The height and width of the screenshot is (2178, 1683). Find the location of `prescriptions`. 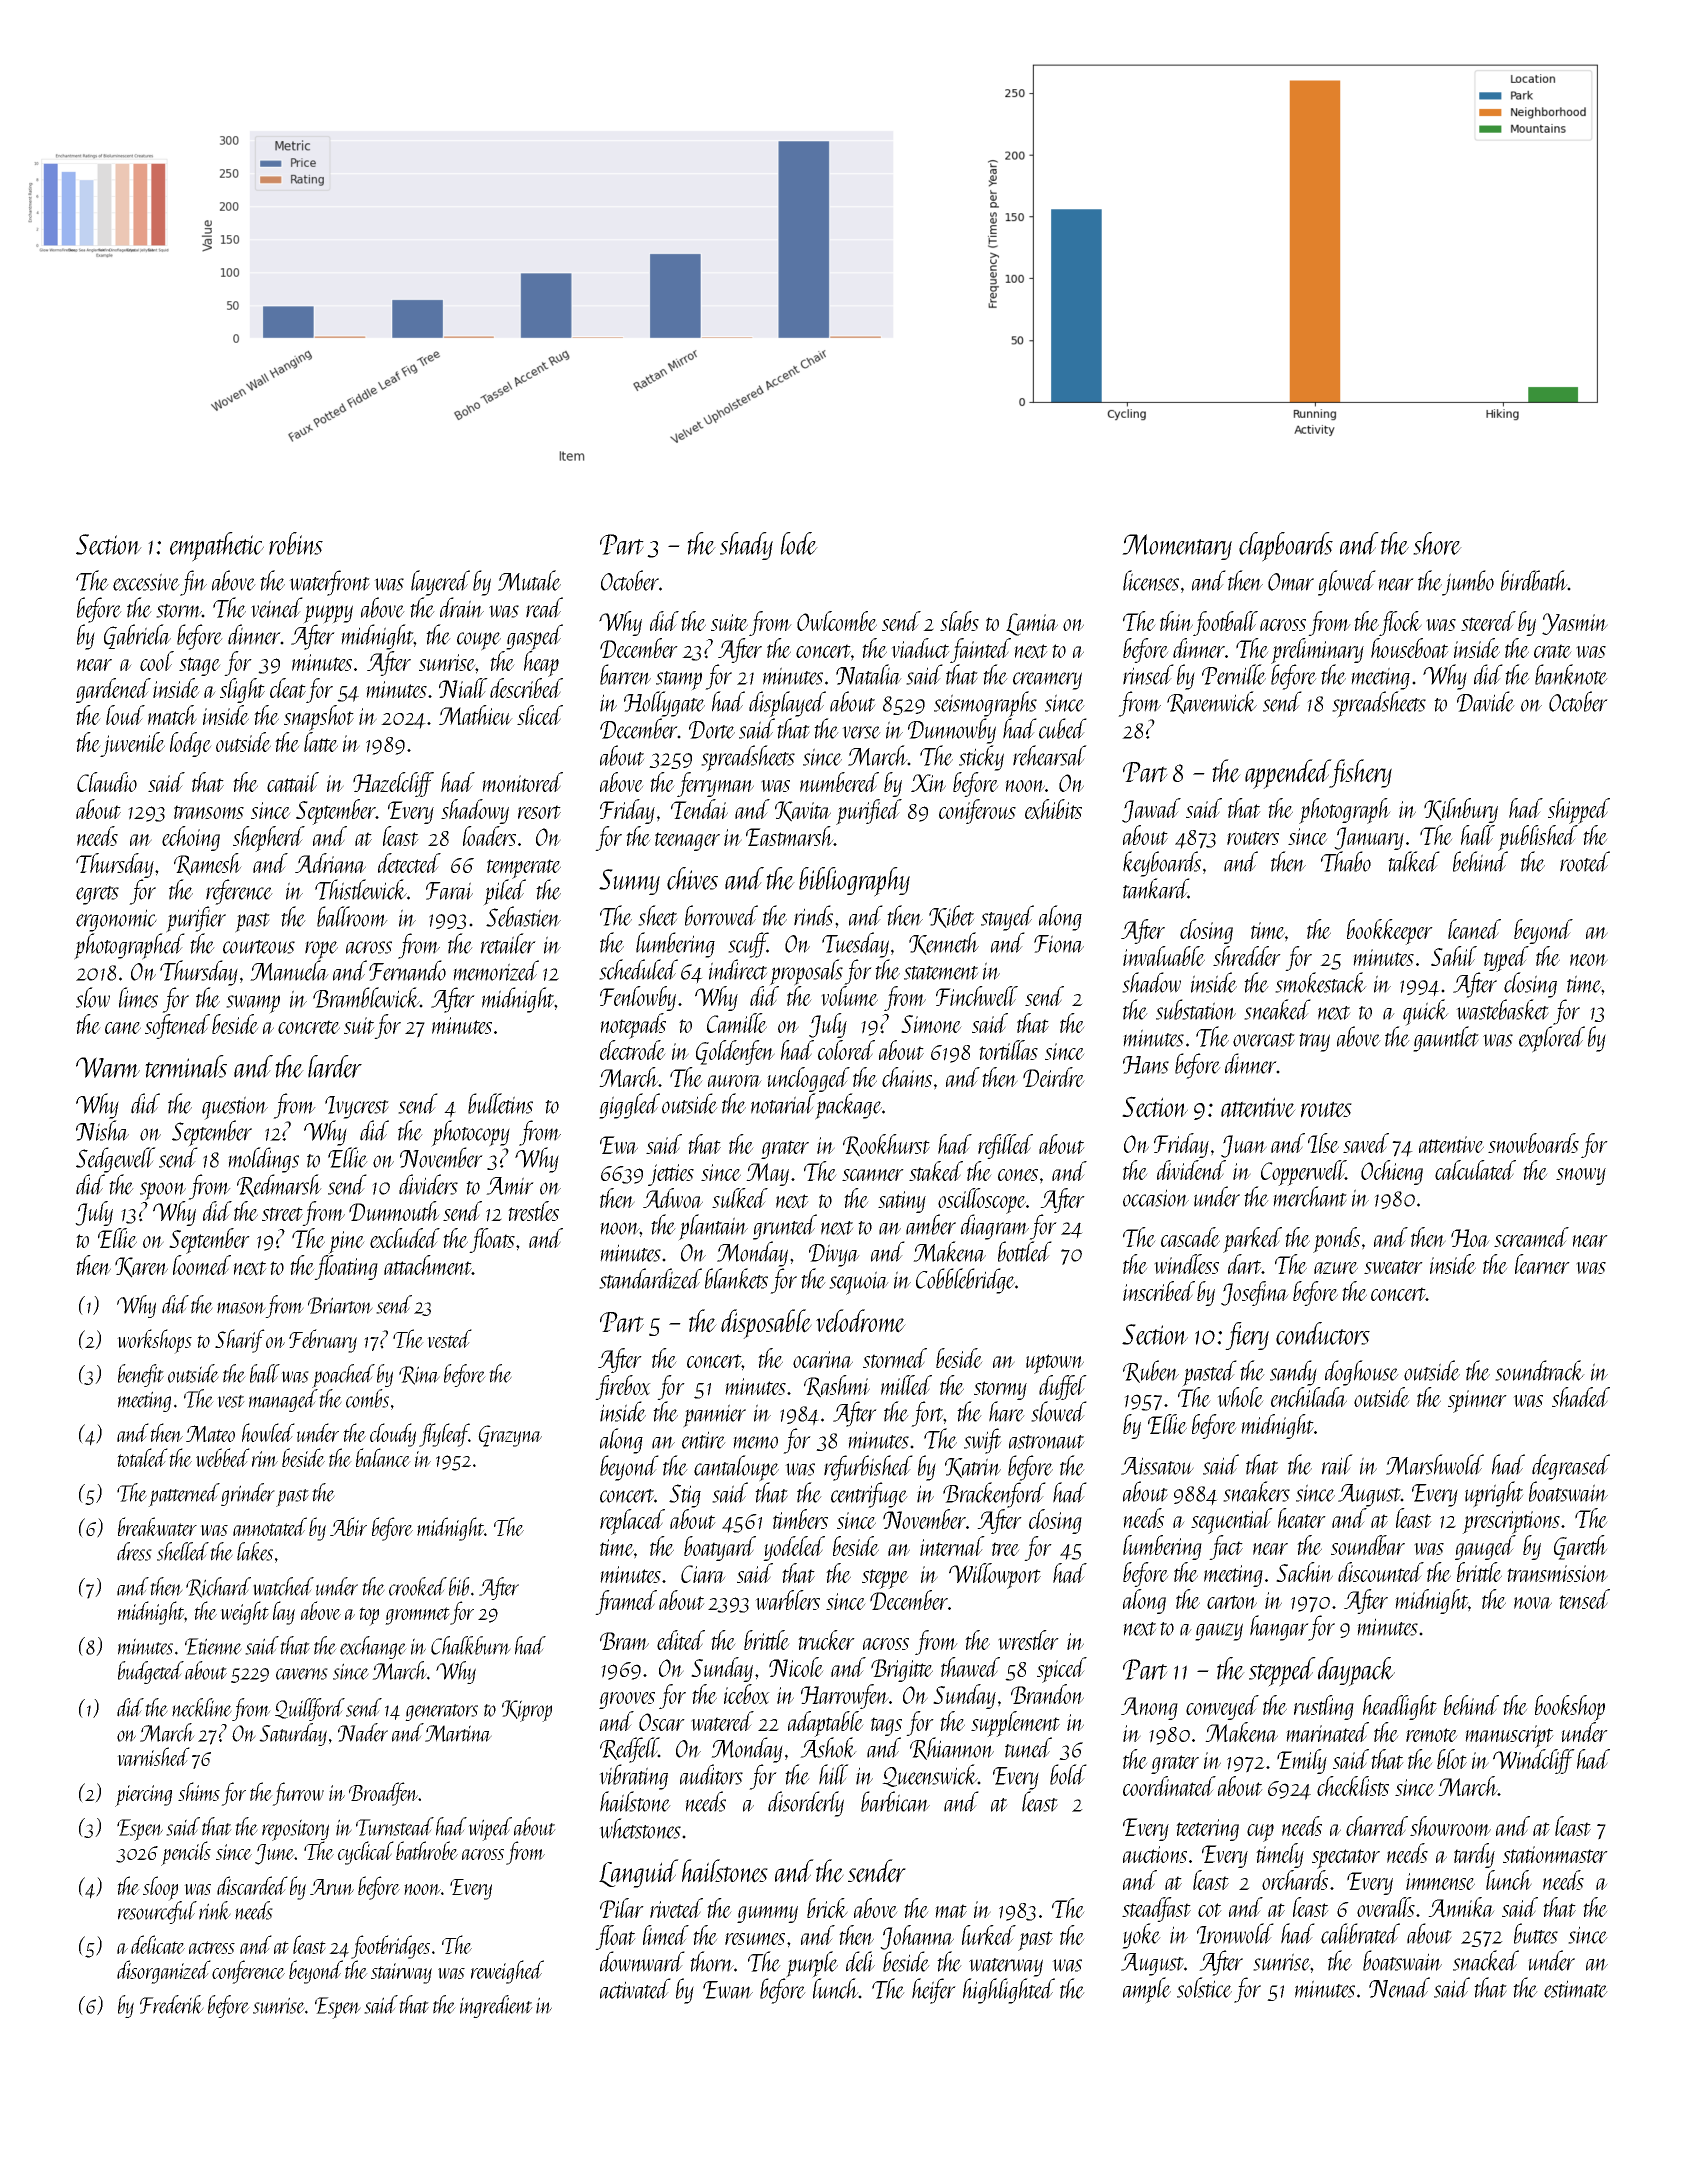

prescriptions is located at coordinates (1511, 1522).
